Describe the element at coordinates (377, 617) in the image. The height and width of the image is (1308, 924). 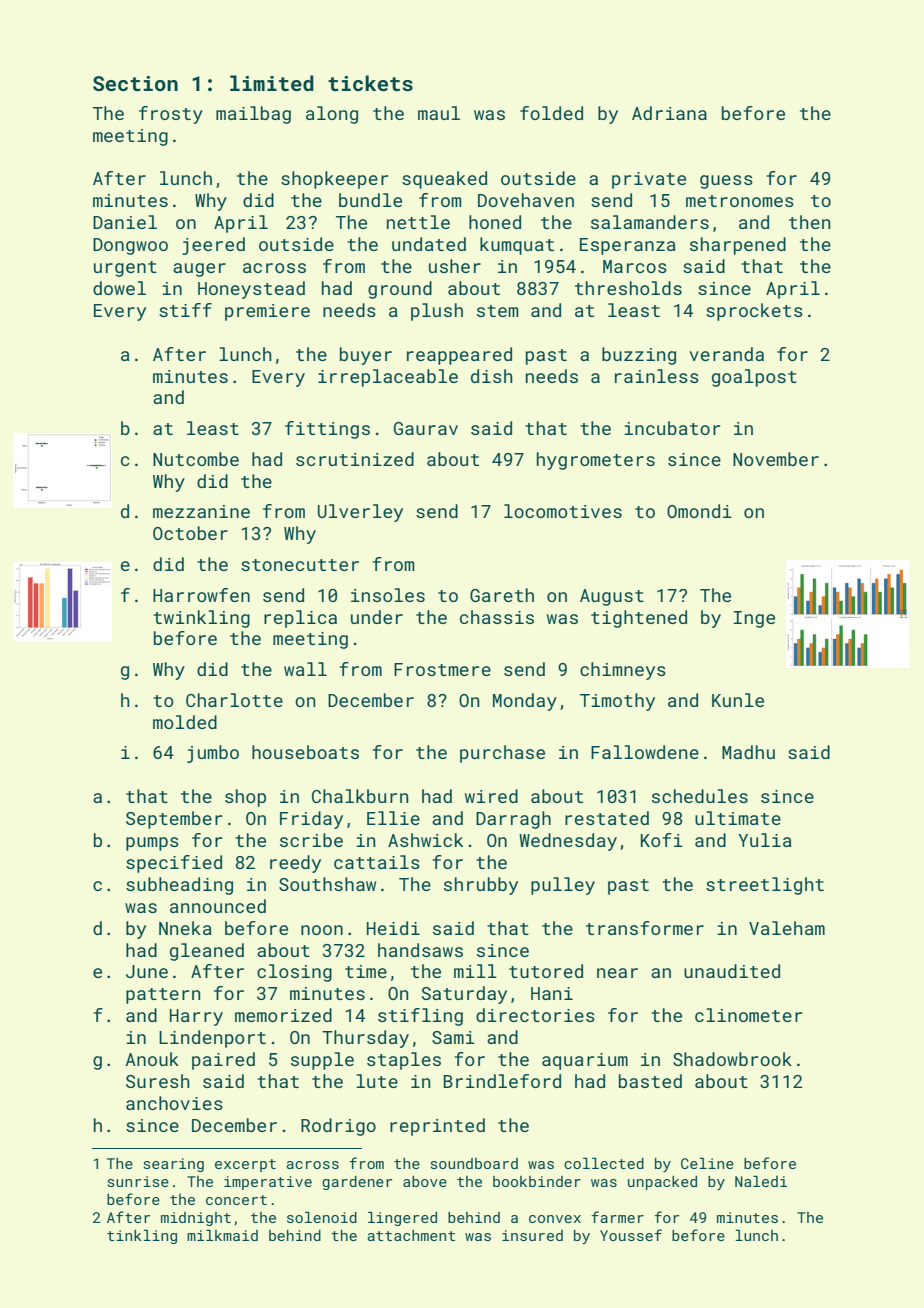
I see `under` at that location.
